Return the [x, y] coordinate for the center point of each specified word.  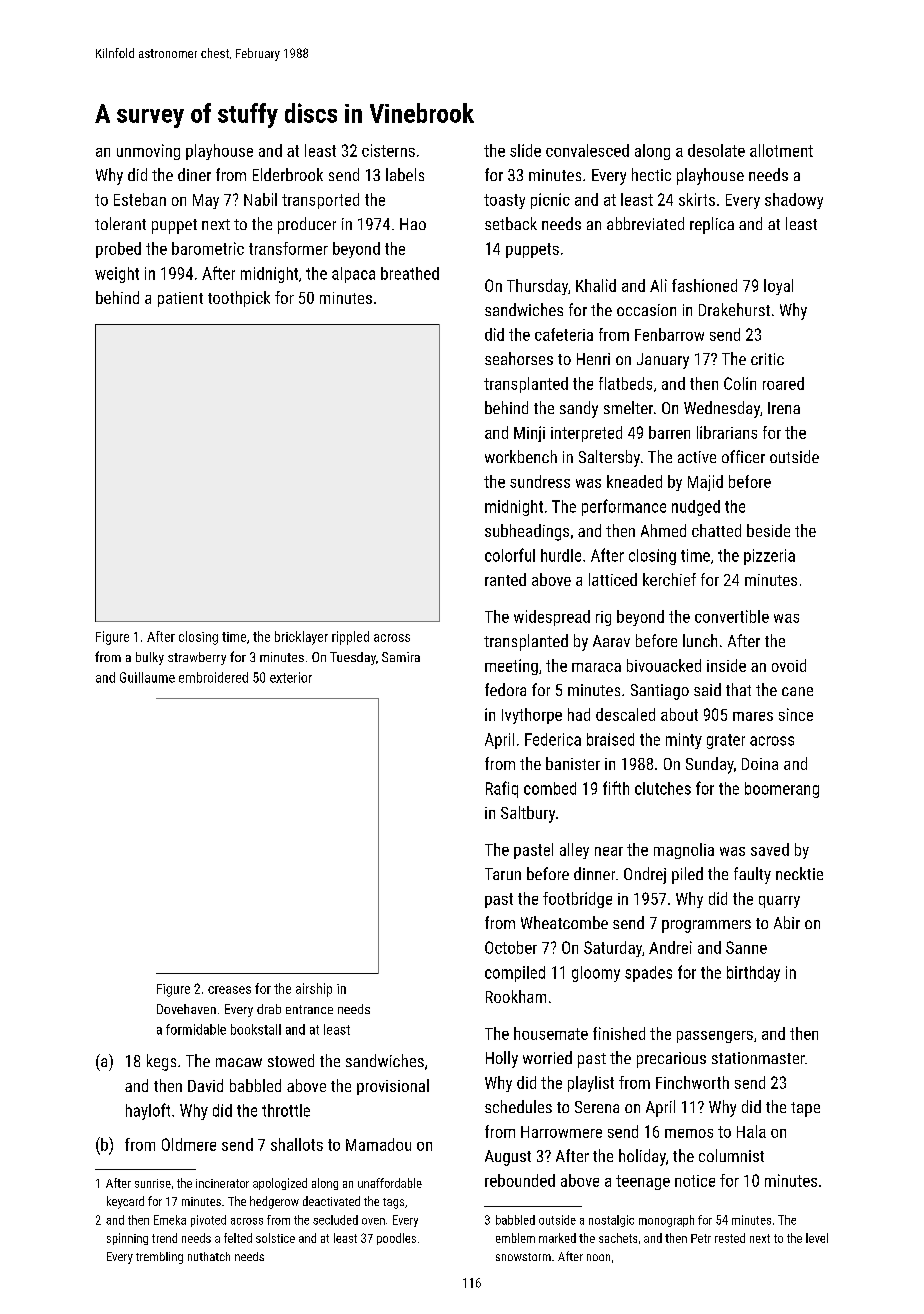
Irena [784, 408]
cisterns [388, 150]
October [511, 947]
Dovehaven [186, 1009]
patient [180, 299]
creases [229, 990]
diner [194, 174]
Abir [787, 922]
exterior [291, 677]
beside [768, 530]
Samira [401, 657]
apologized [280, 1184]
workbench [521, 456]
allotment [781, 150]
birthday [753, 974]
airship [314, 990]
